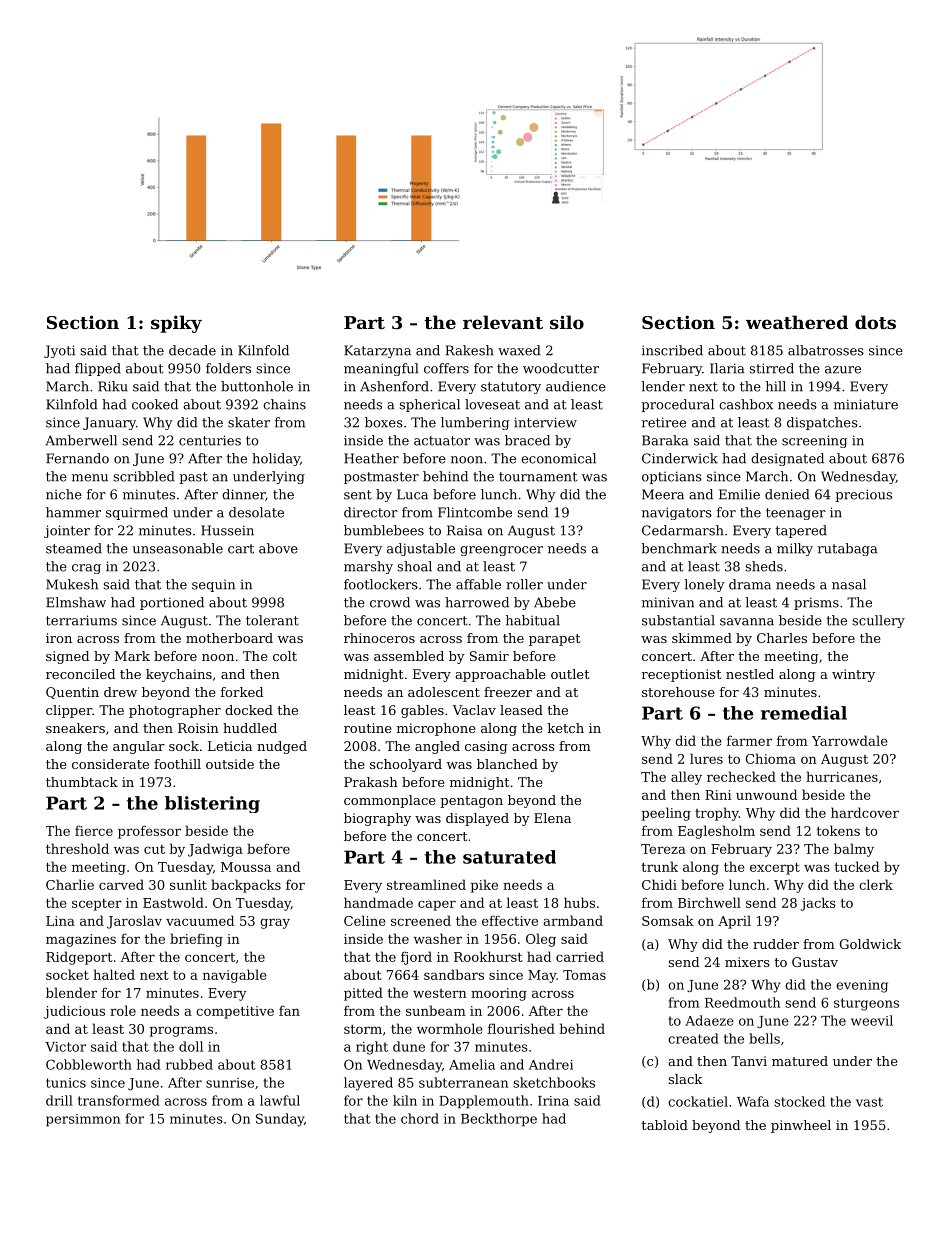 This document has height=1233, width=952. What do you see at coordinates (442, 441) in the document?
I see `actuator` at bounding box center [442, 441].
